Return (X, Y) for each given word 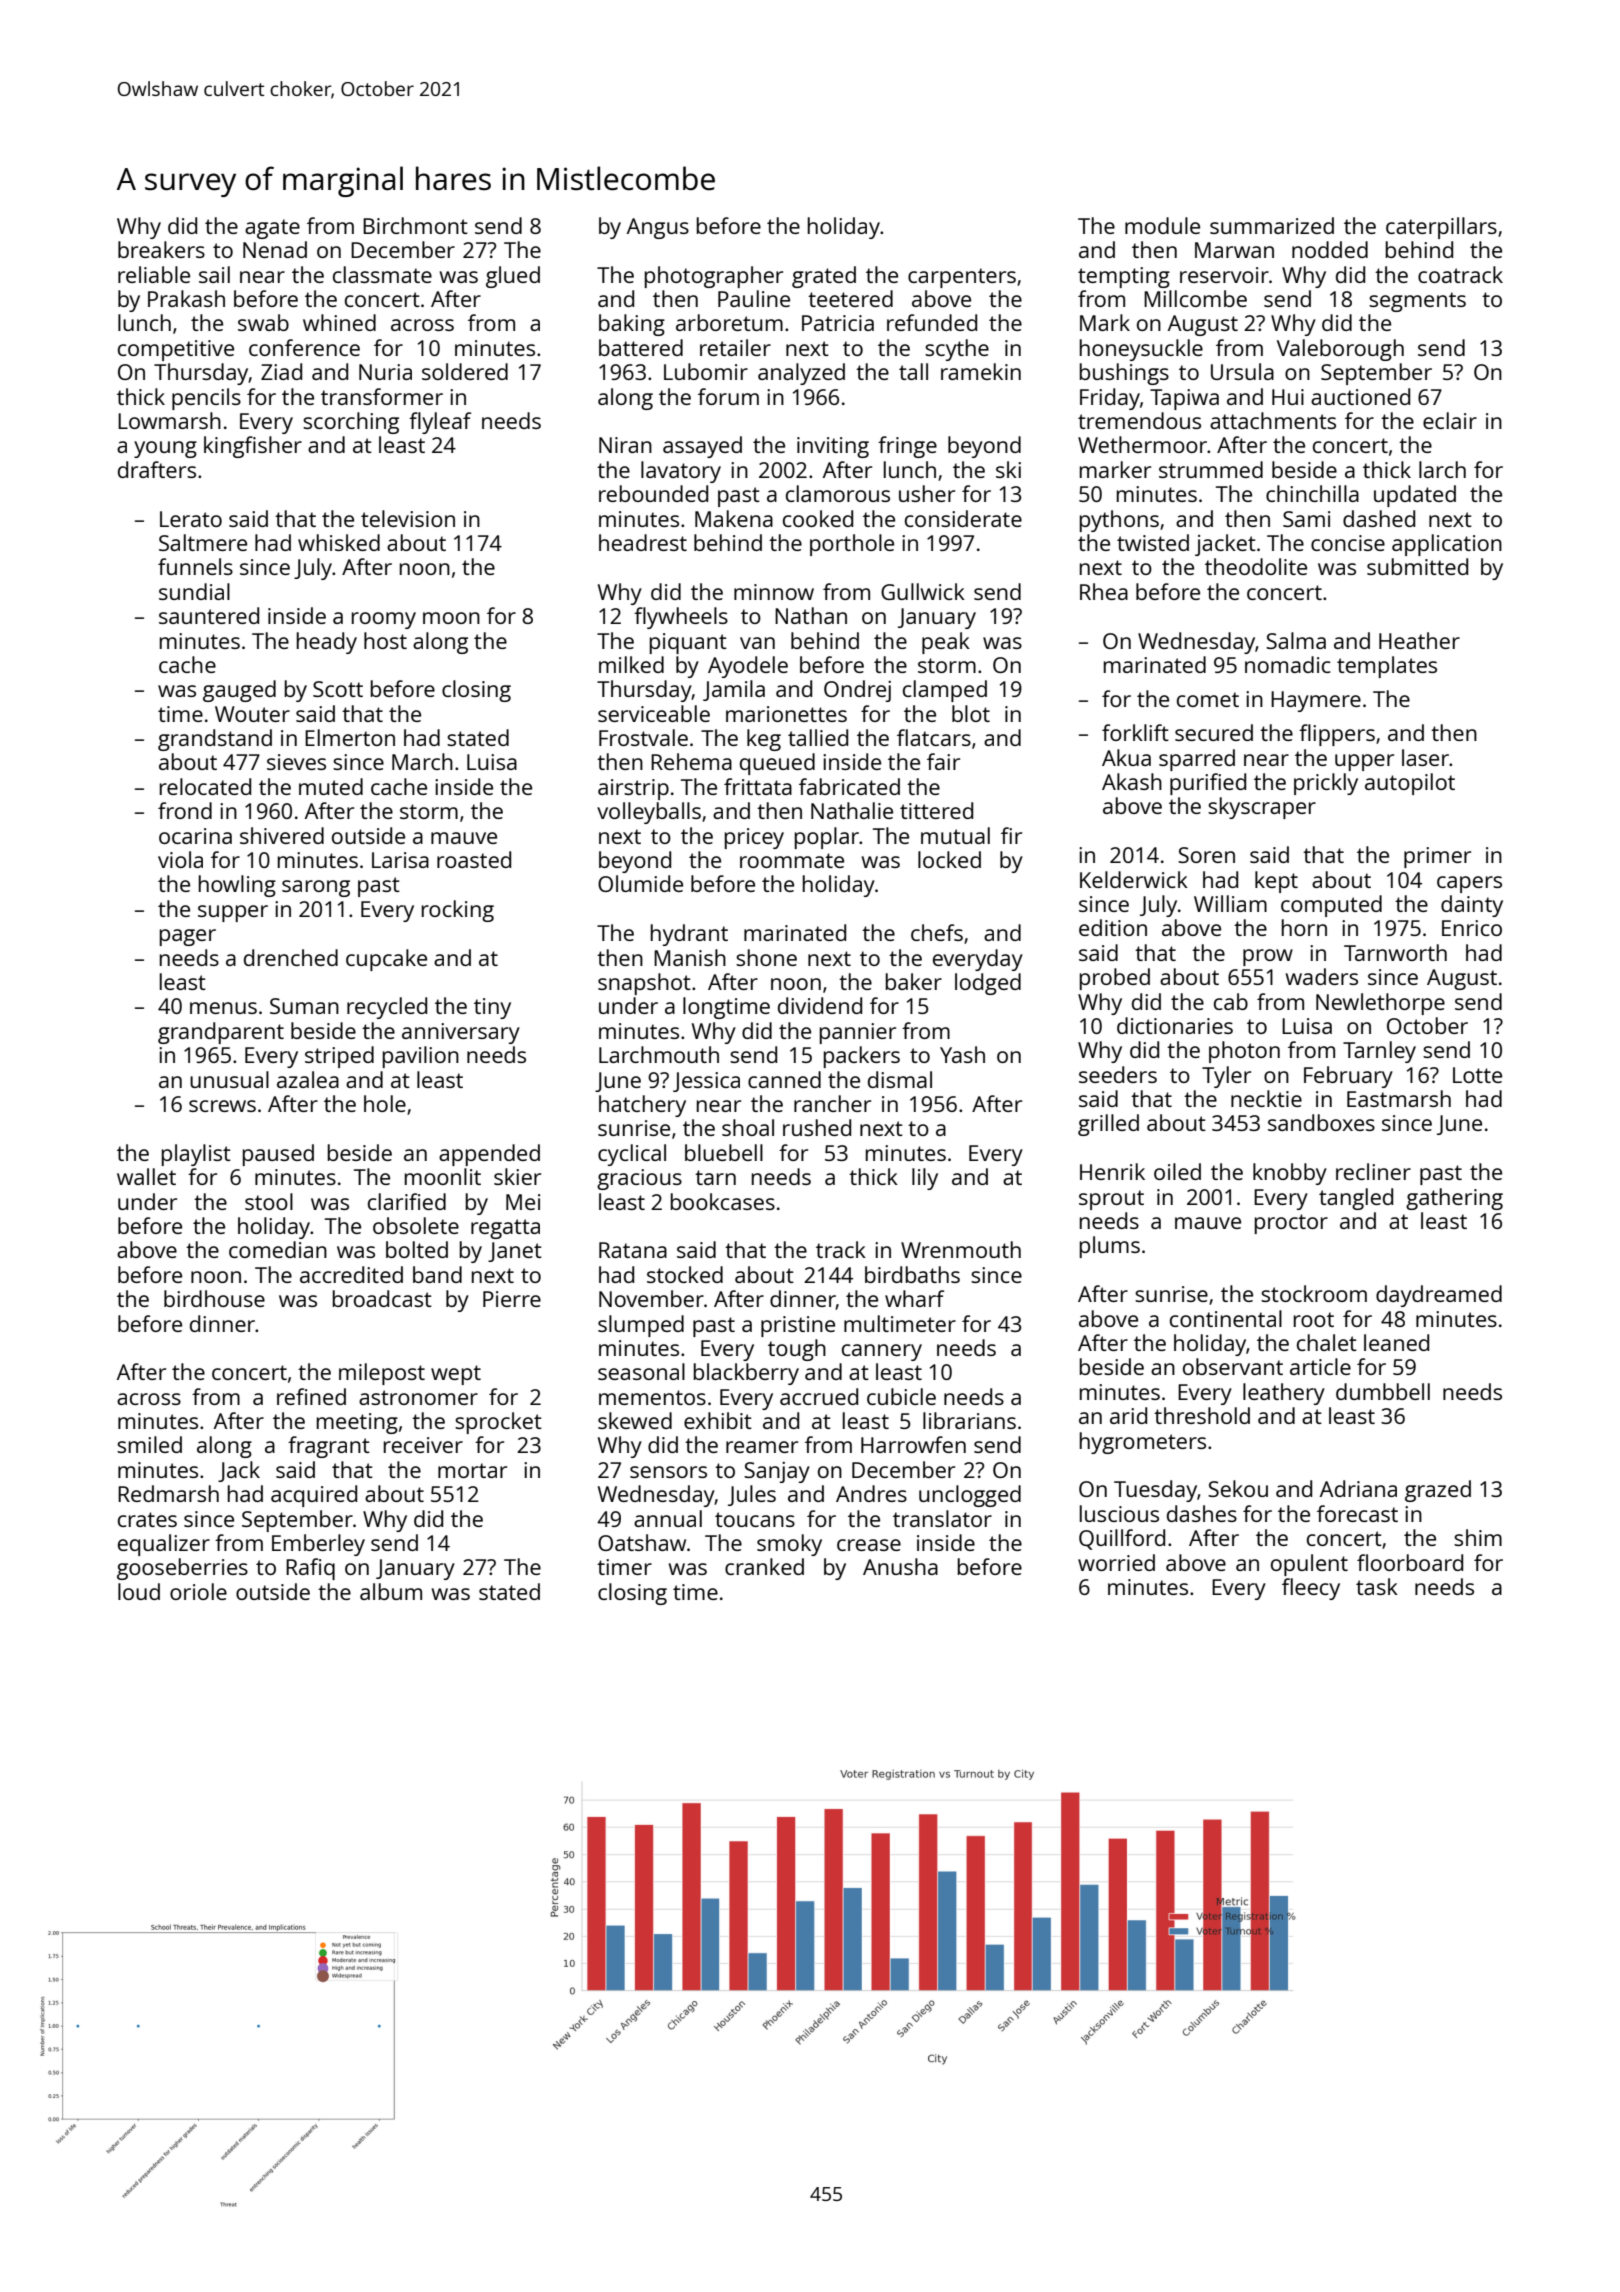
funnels (195, 566)
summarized (1272, 225)
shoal (748, 1127)
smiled (149, 1444)
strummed (1211, 469)
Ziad (281, 371)
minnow (774, 592)
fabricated (849, 786)
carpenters (962, 278)
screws (222, 1106)
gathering (1454, 1199)
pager (188, 937)
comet (1208, 699)
